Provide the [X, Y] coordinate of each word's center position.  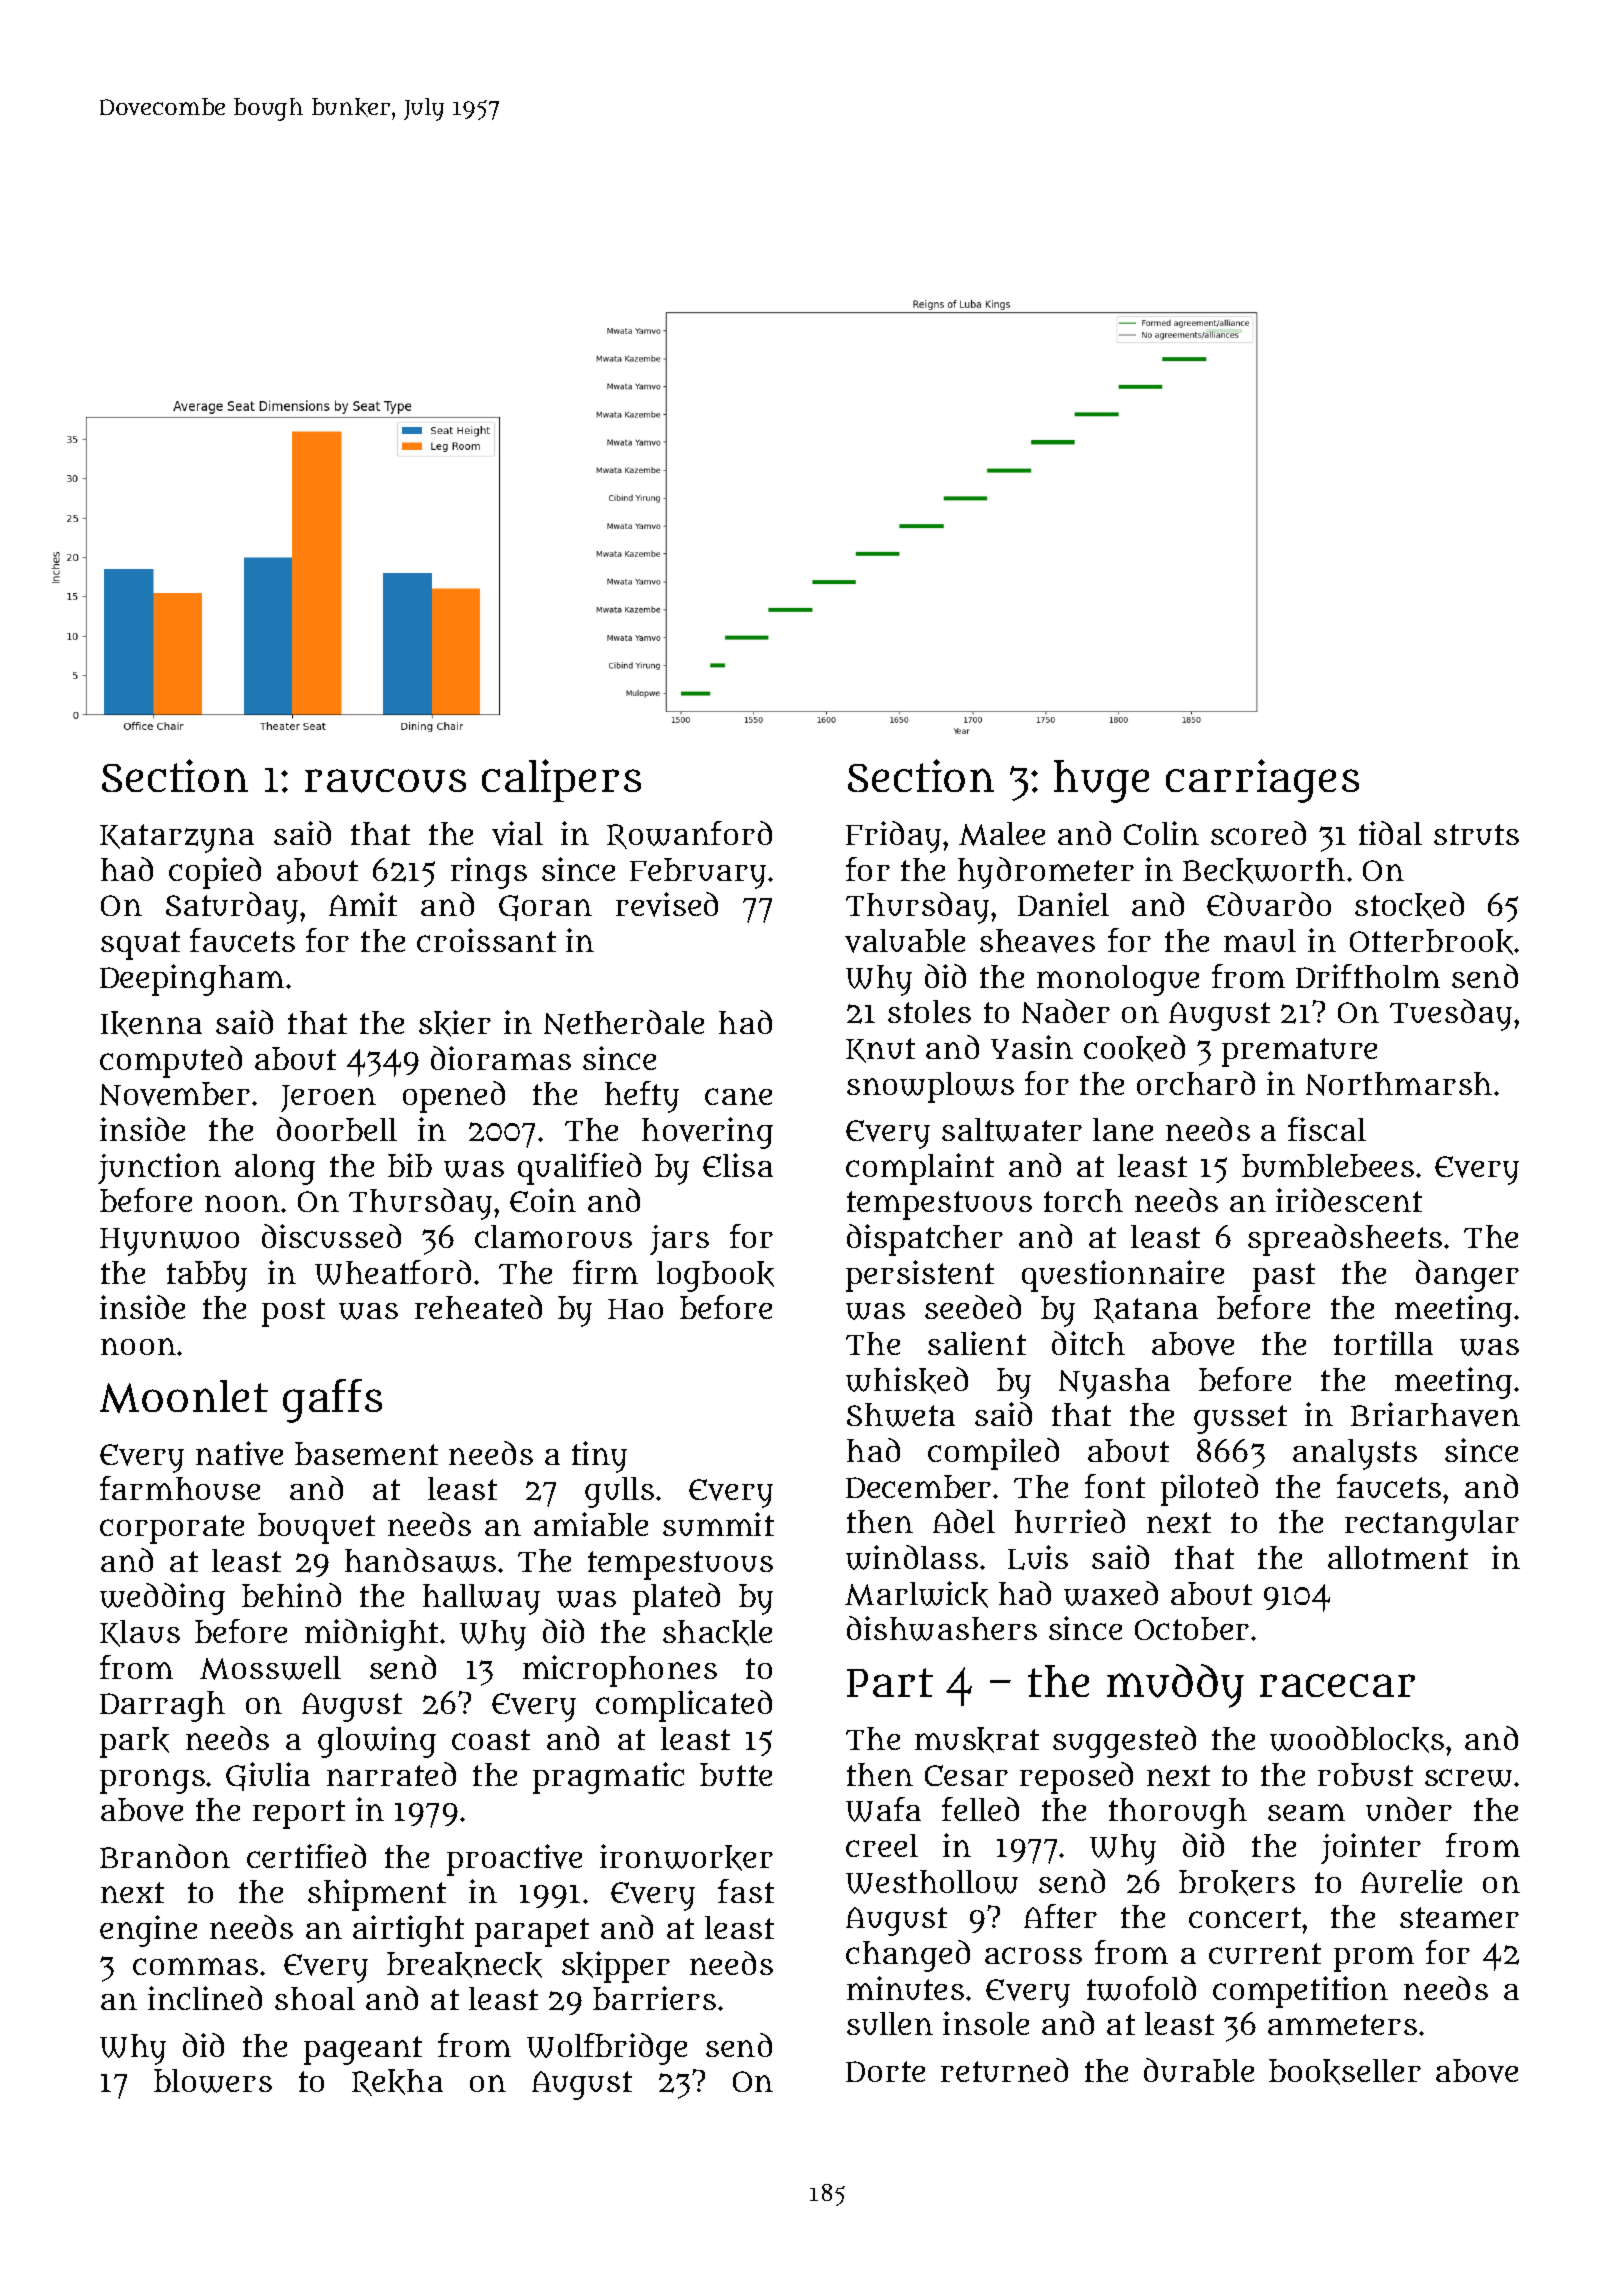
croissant [486, 940]
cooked [1134, 1048]
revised [667, 904]
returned [1004, 2070]
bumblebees [1328, 1165]
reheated [478, 1307]
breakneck [464, 1965]
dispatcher [925, 1240]
